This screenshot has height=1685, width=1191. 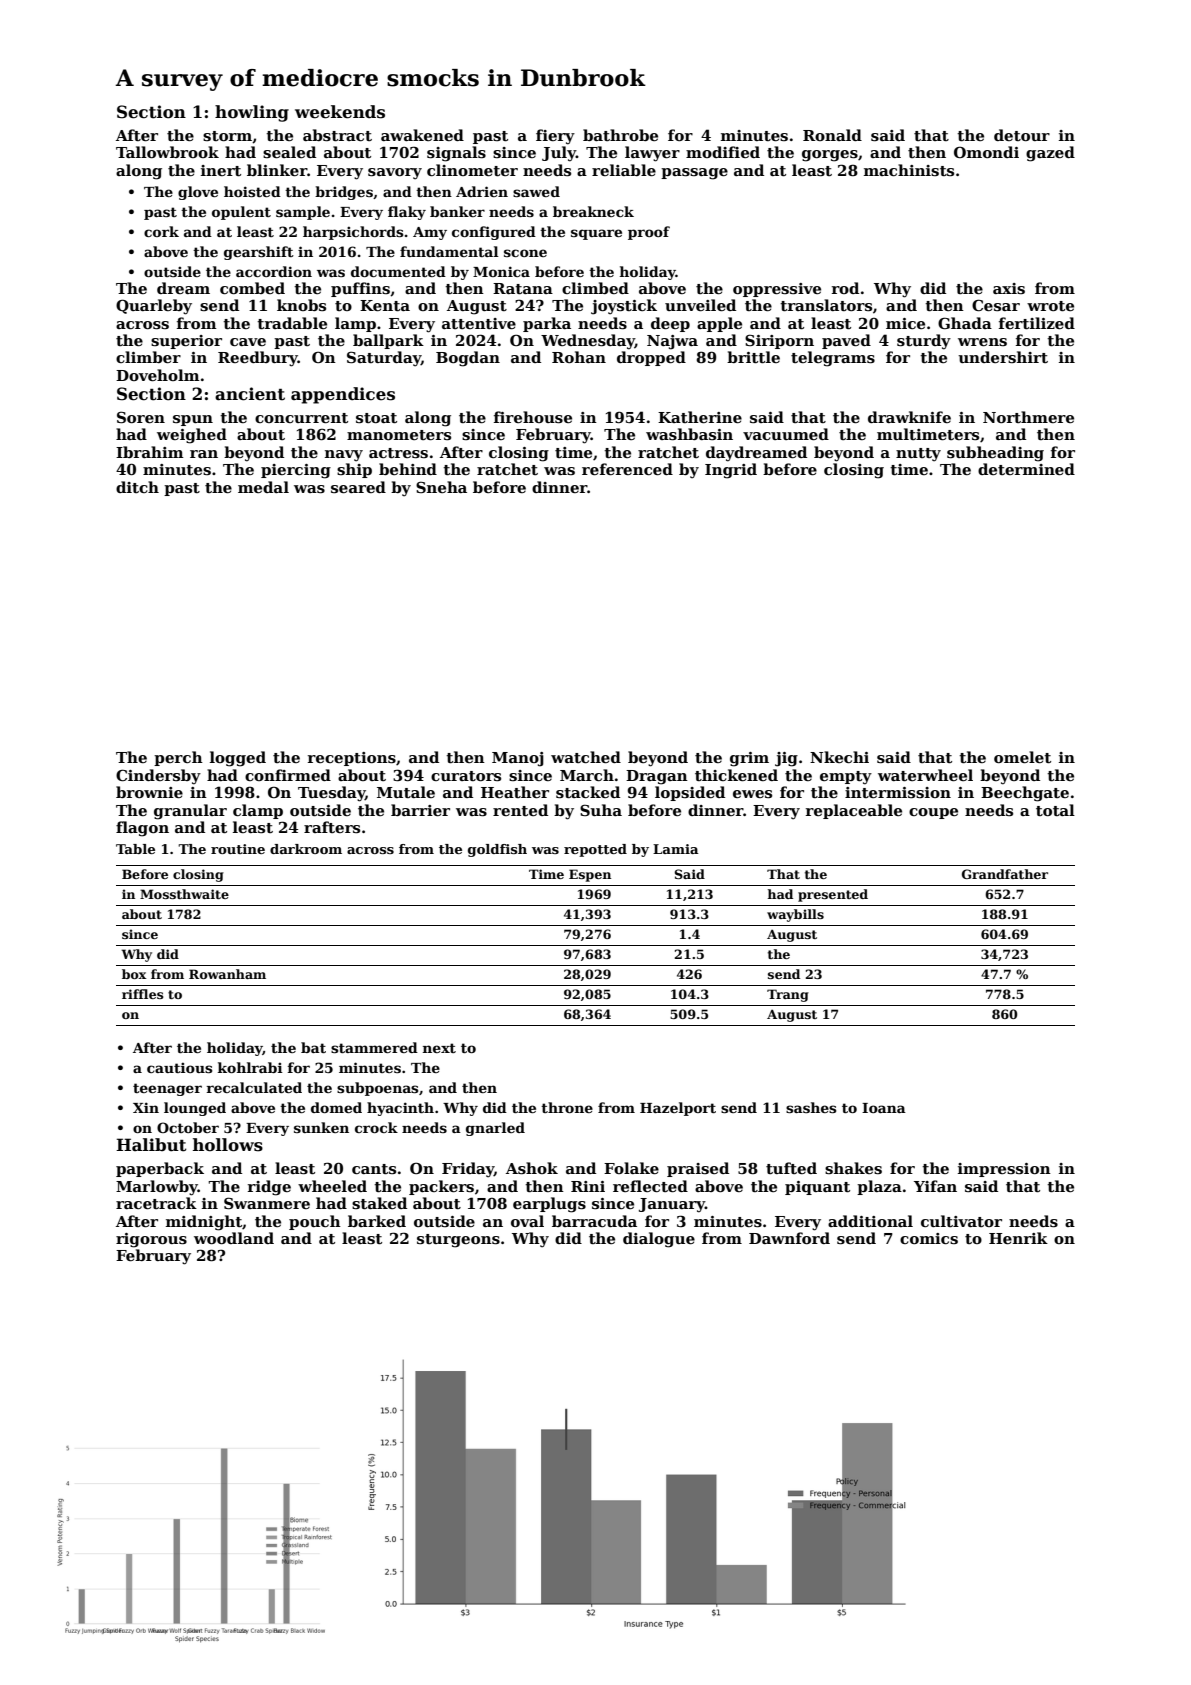 What do you see at coordinates (1022, 135) in the screenshot?
I see `detour` at bounding box center [1022, 135].
